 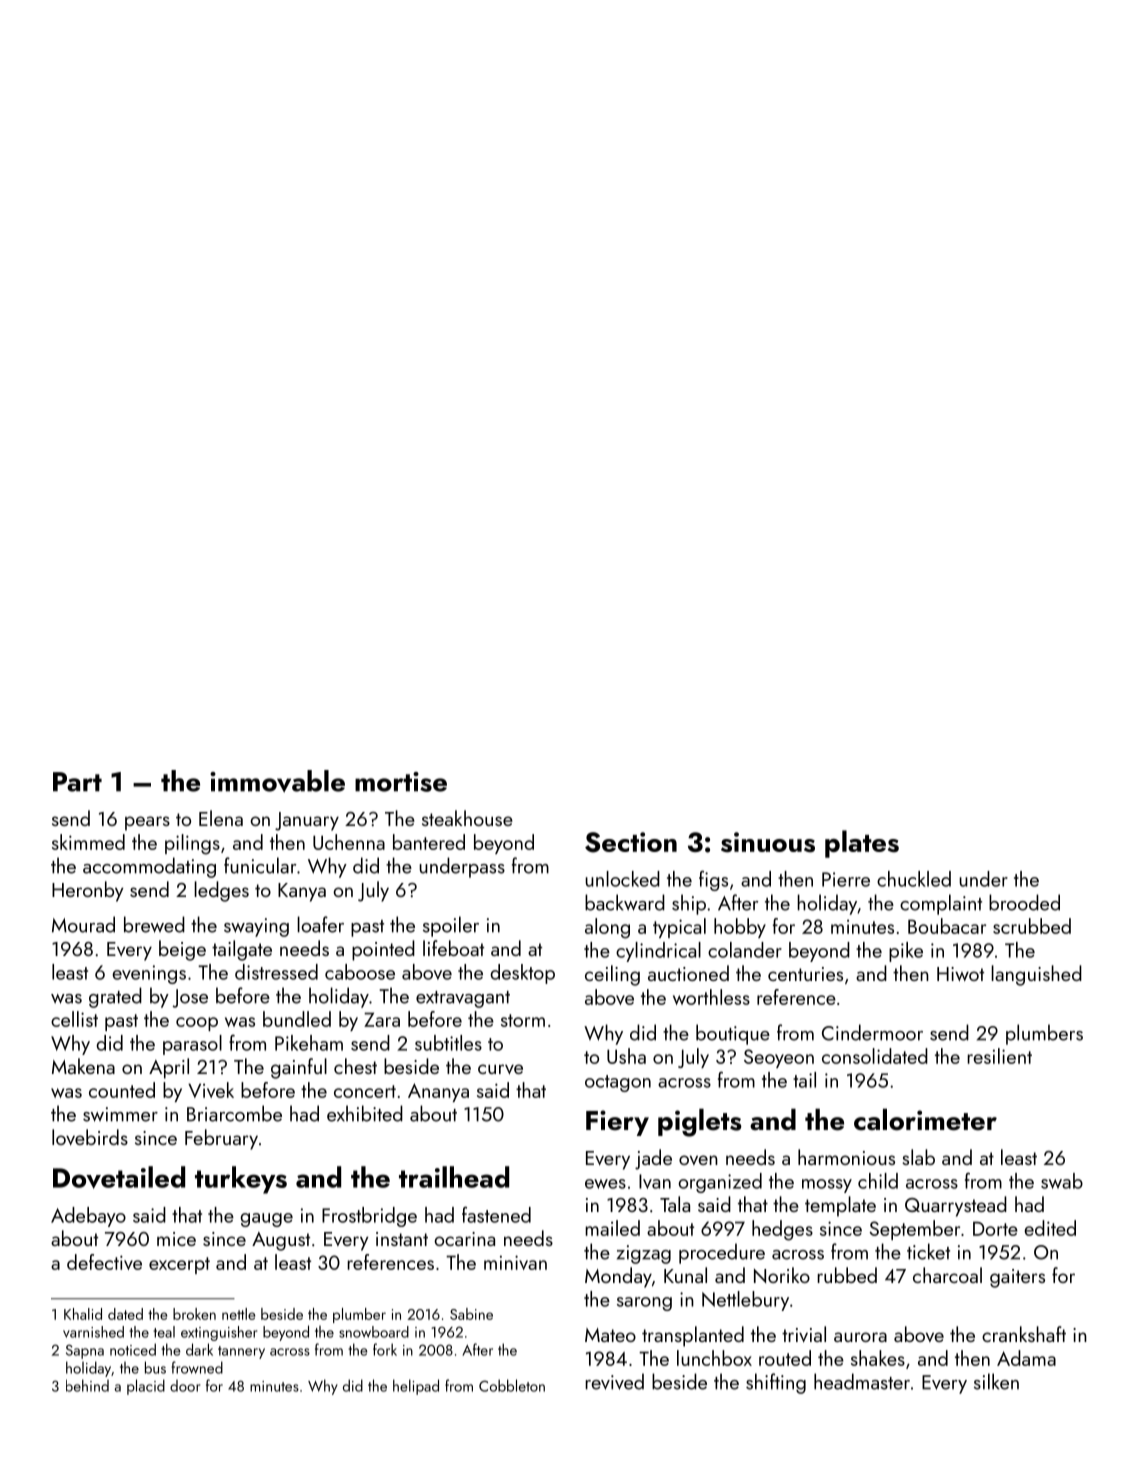 I want to click on extravagant, so click(x=463, y=999).
